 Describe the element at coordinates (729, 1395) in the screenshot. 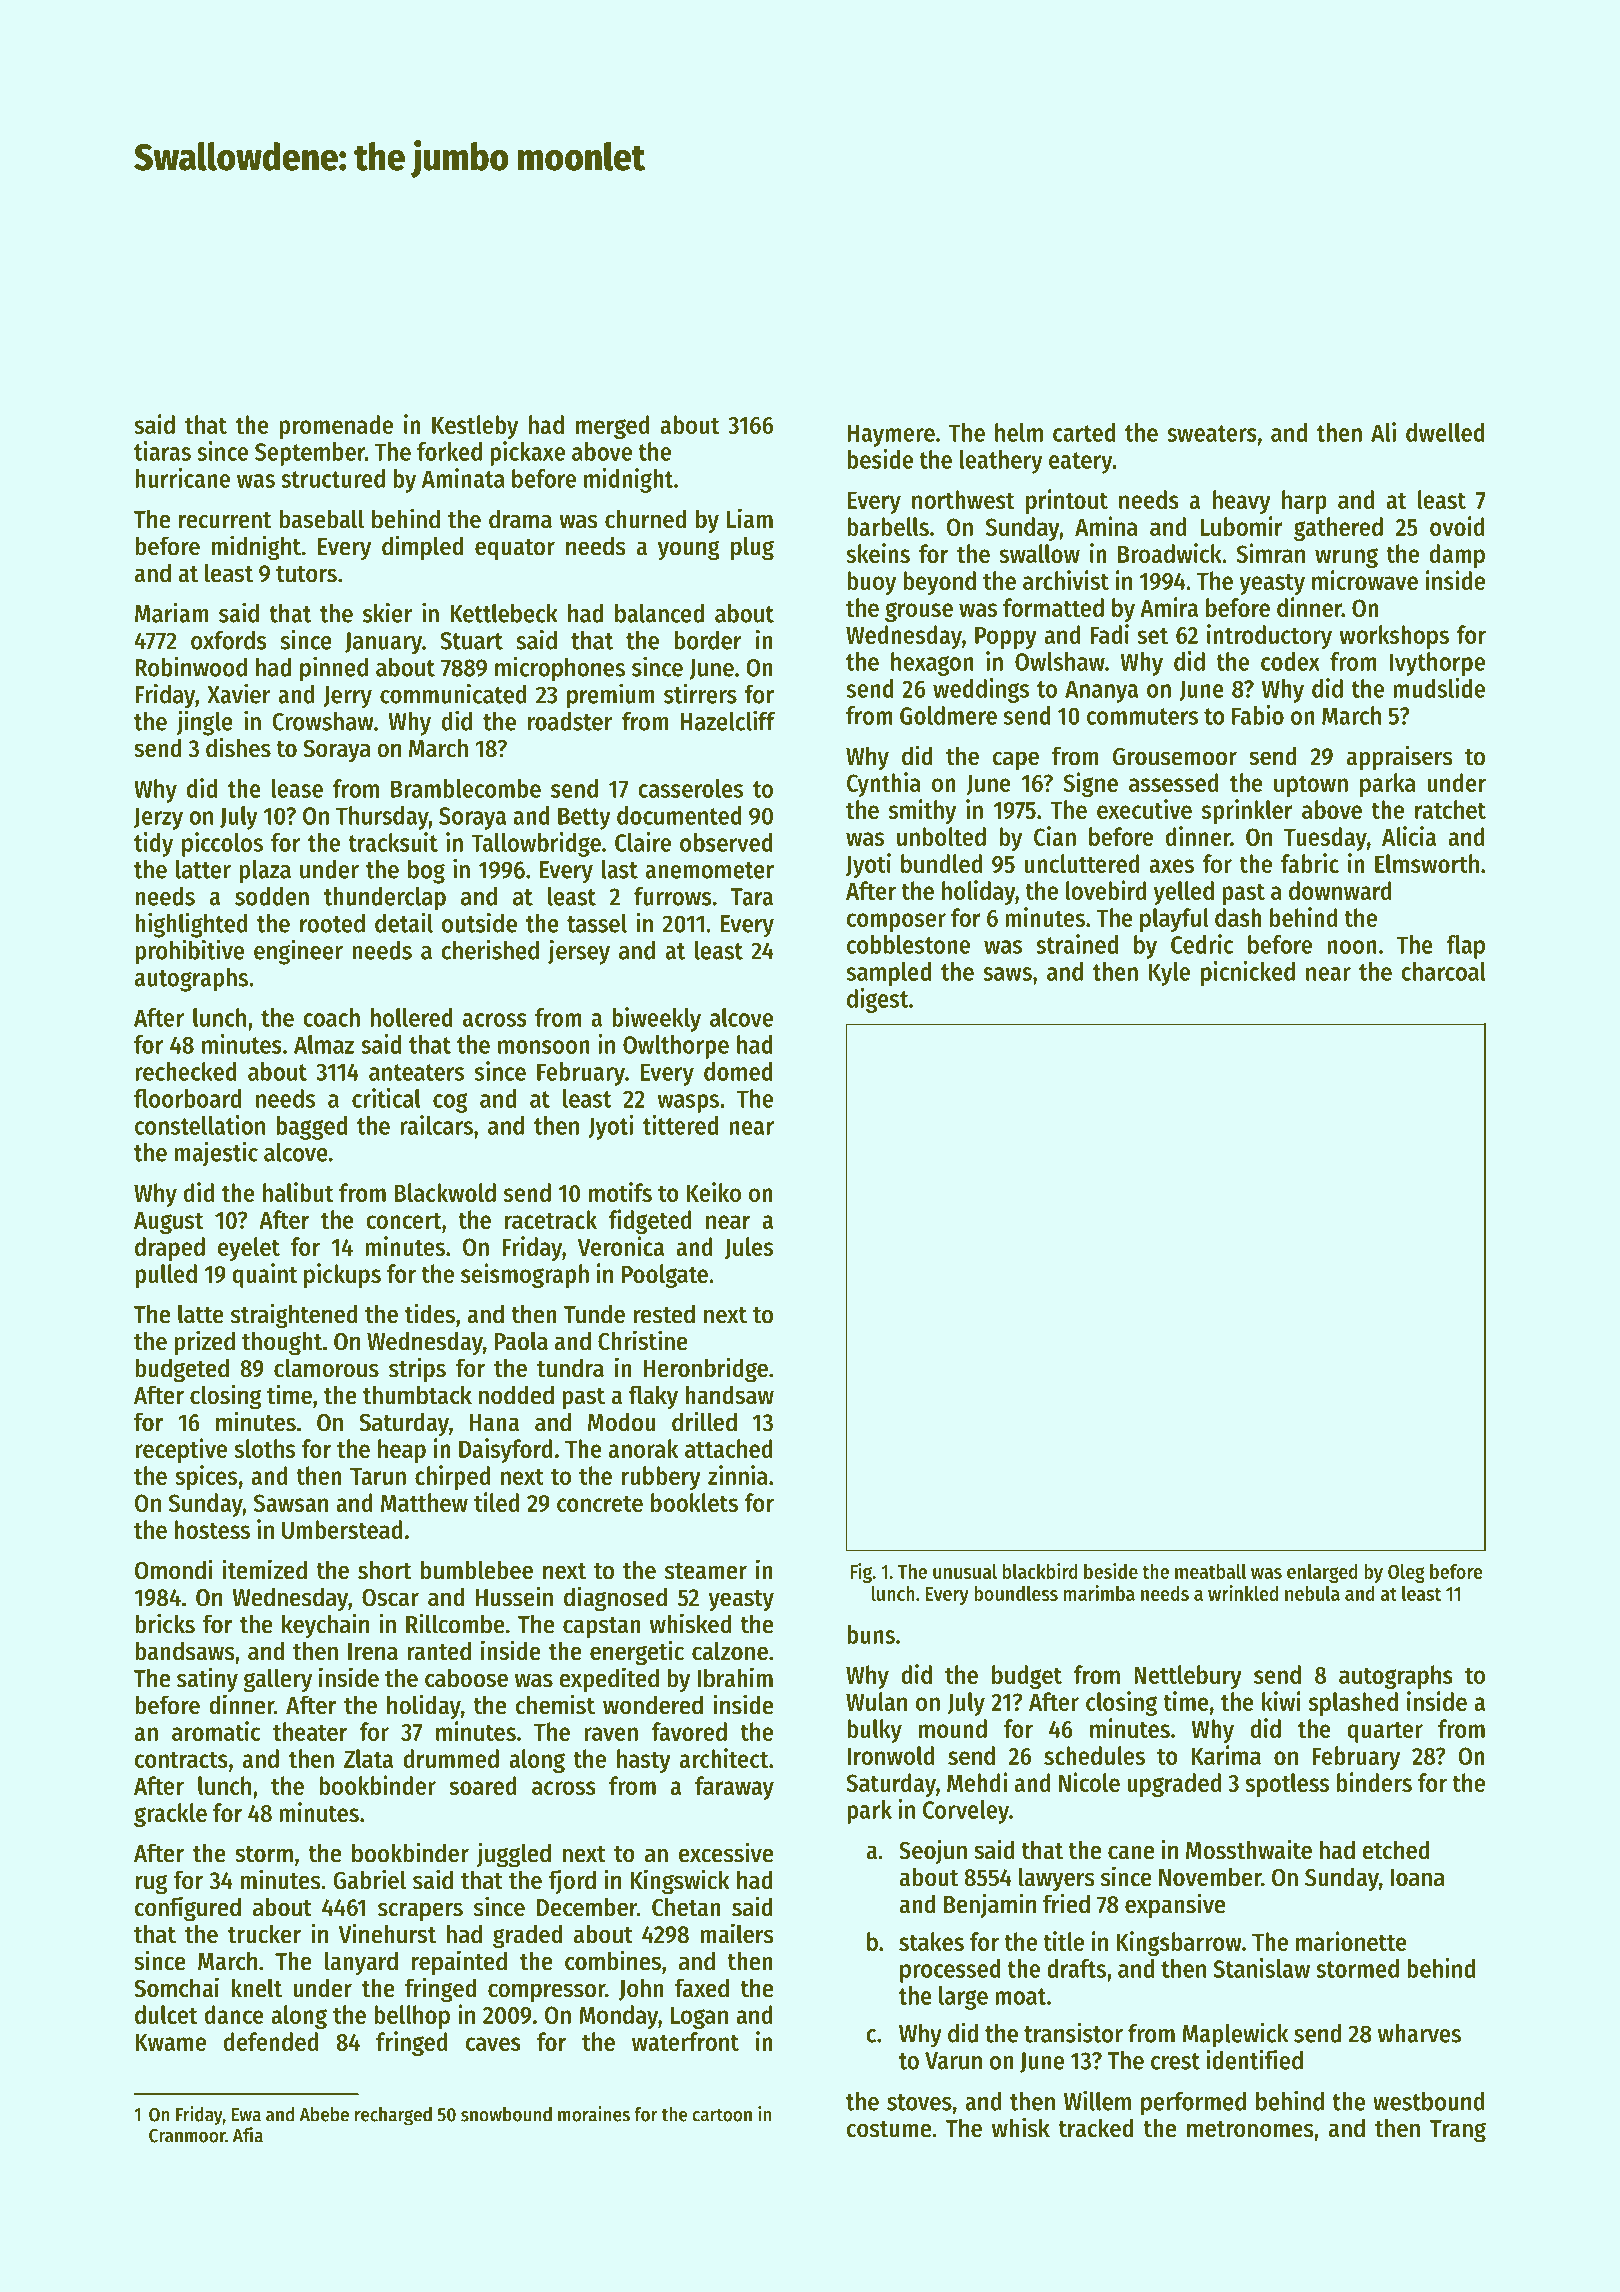

I see `handsaw` at that location.
